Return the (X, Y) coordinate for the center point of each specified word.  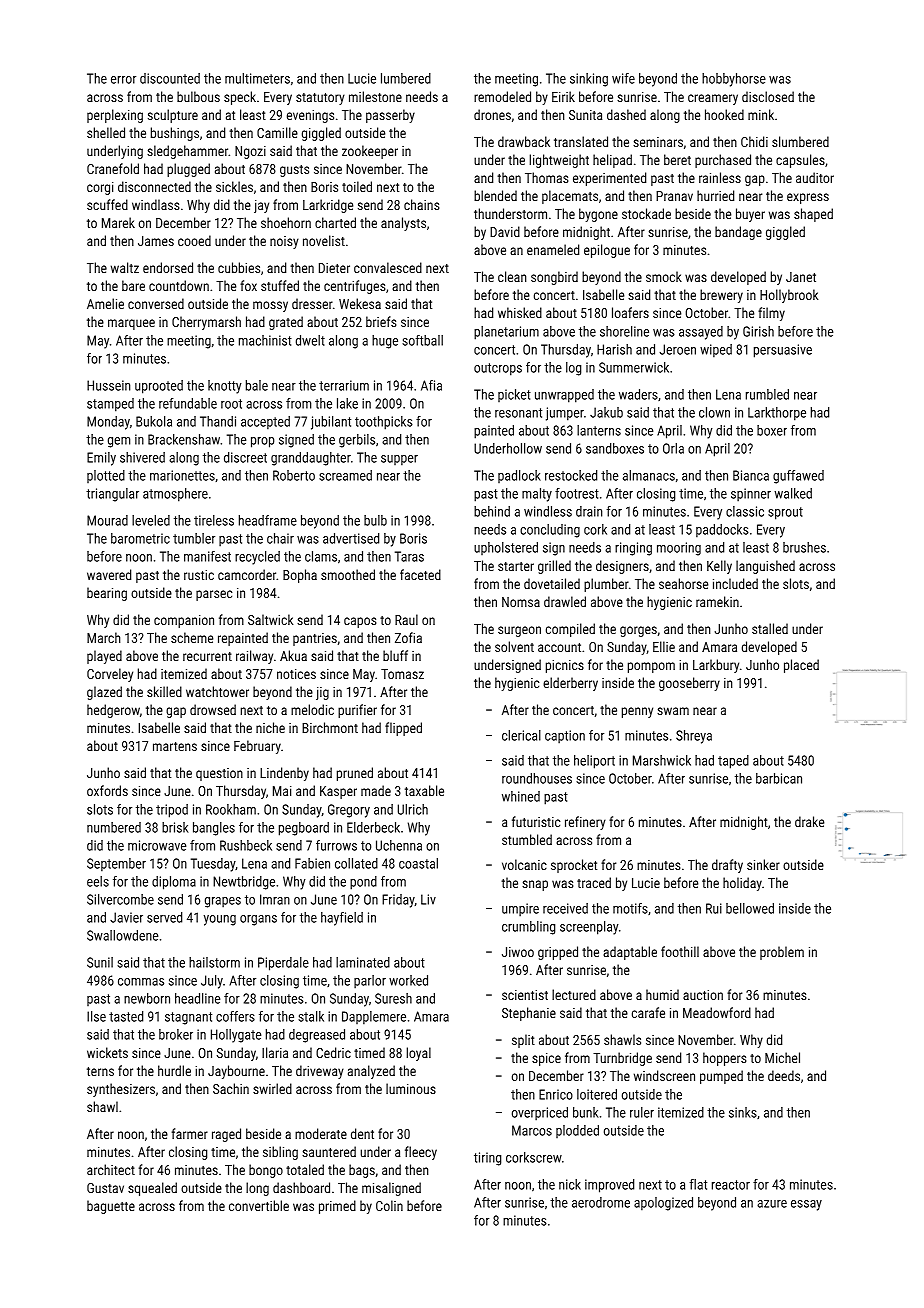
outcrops (498, 369)
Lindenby (284, 774)
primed (337, 1207)
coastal (418, 863)
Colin (389, 1205)
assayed (701, 333)
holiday (742, 884)
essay (806, 1205)
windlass (155, 204)
